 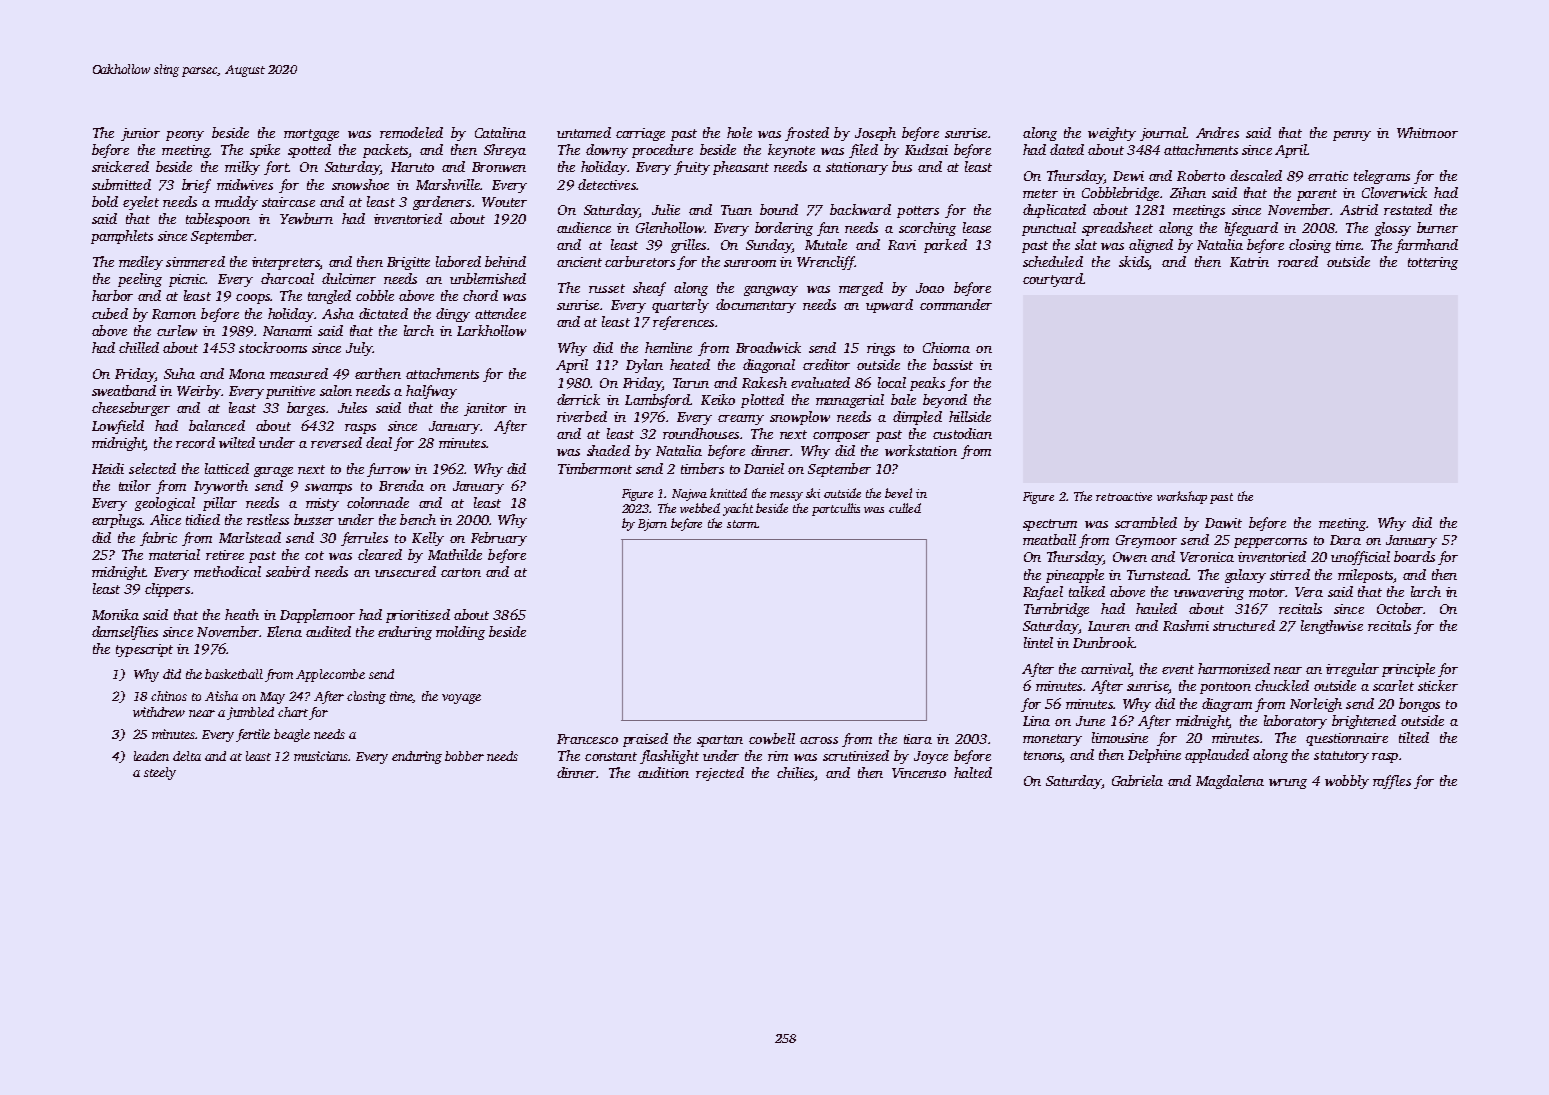 What do you see at coordinates (491, 330) in the screenshot?
I see `Larkhollow` at bounding box center [491, 330].
